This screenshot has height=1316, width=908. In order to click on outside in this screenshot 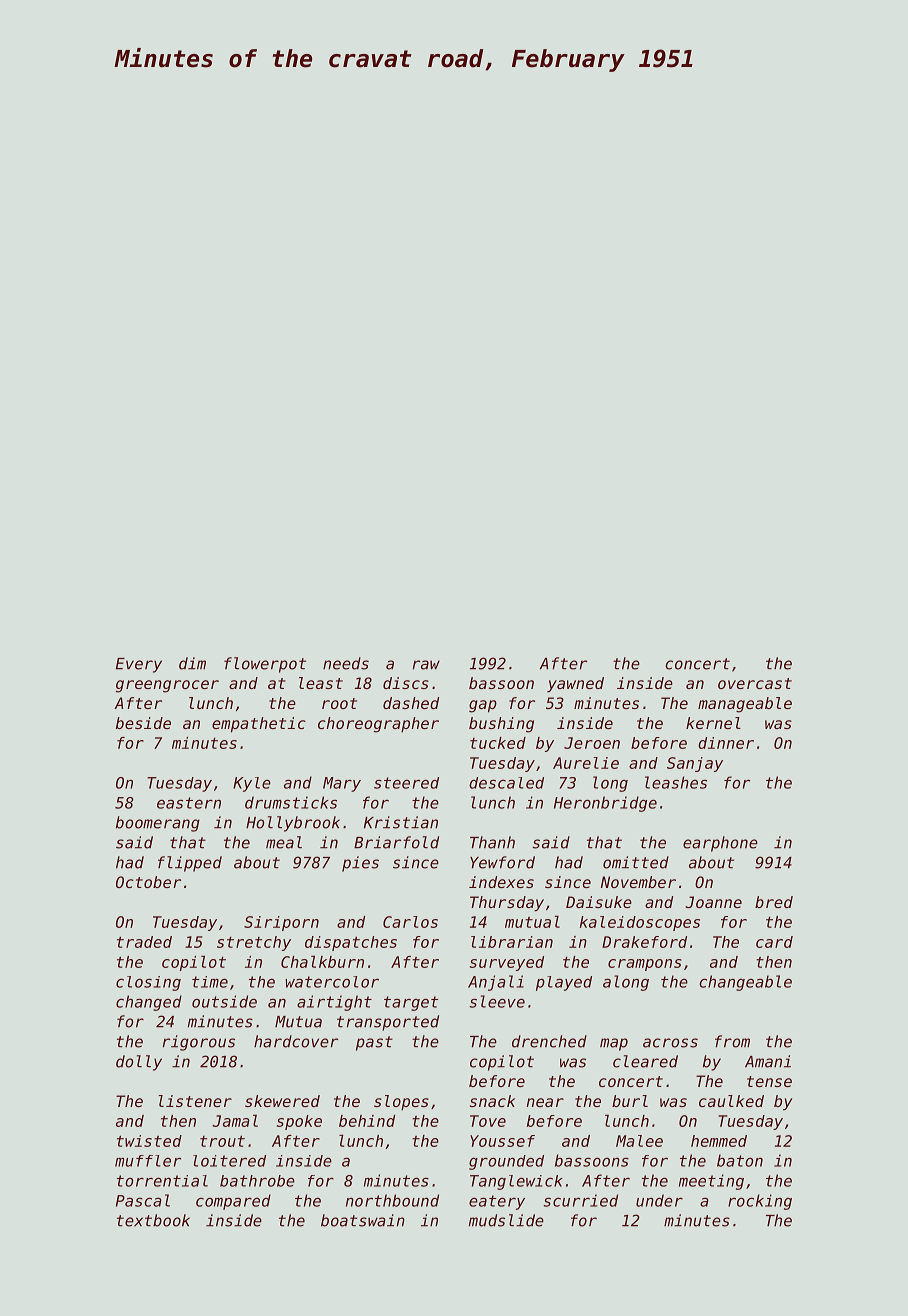, I will do `click(224, 1001)`.
